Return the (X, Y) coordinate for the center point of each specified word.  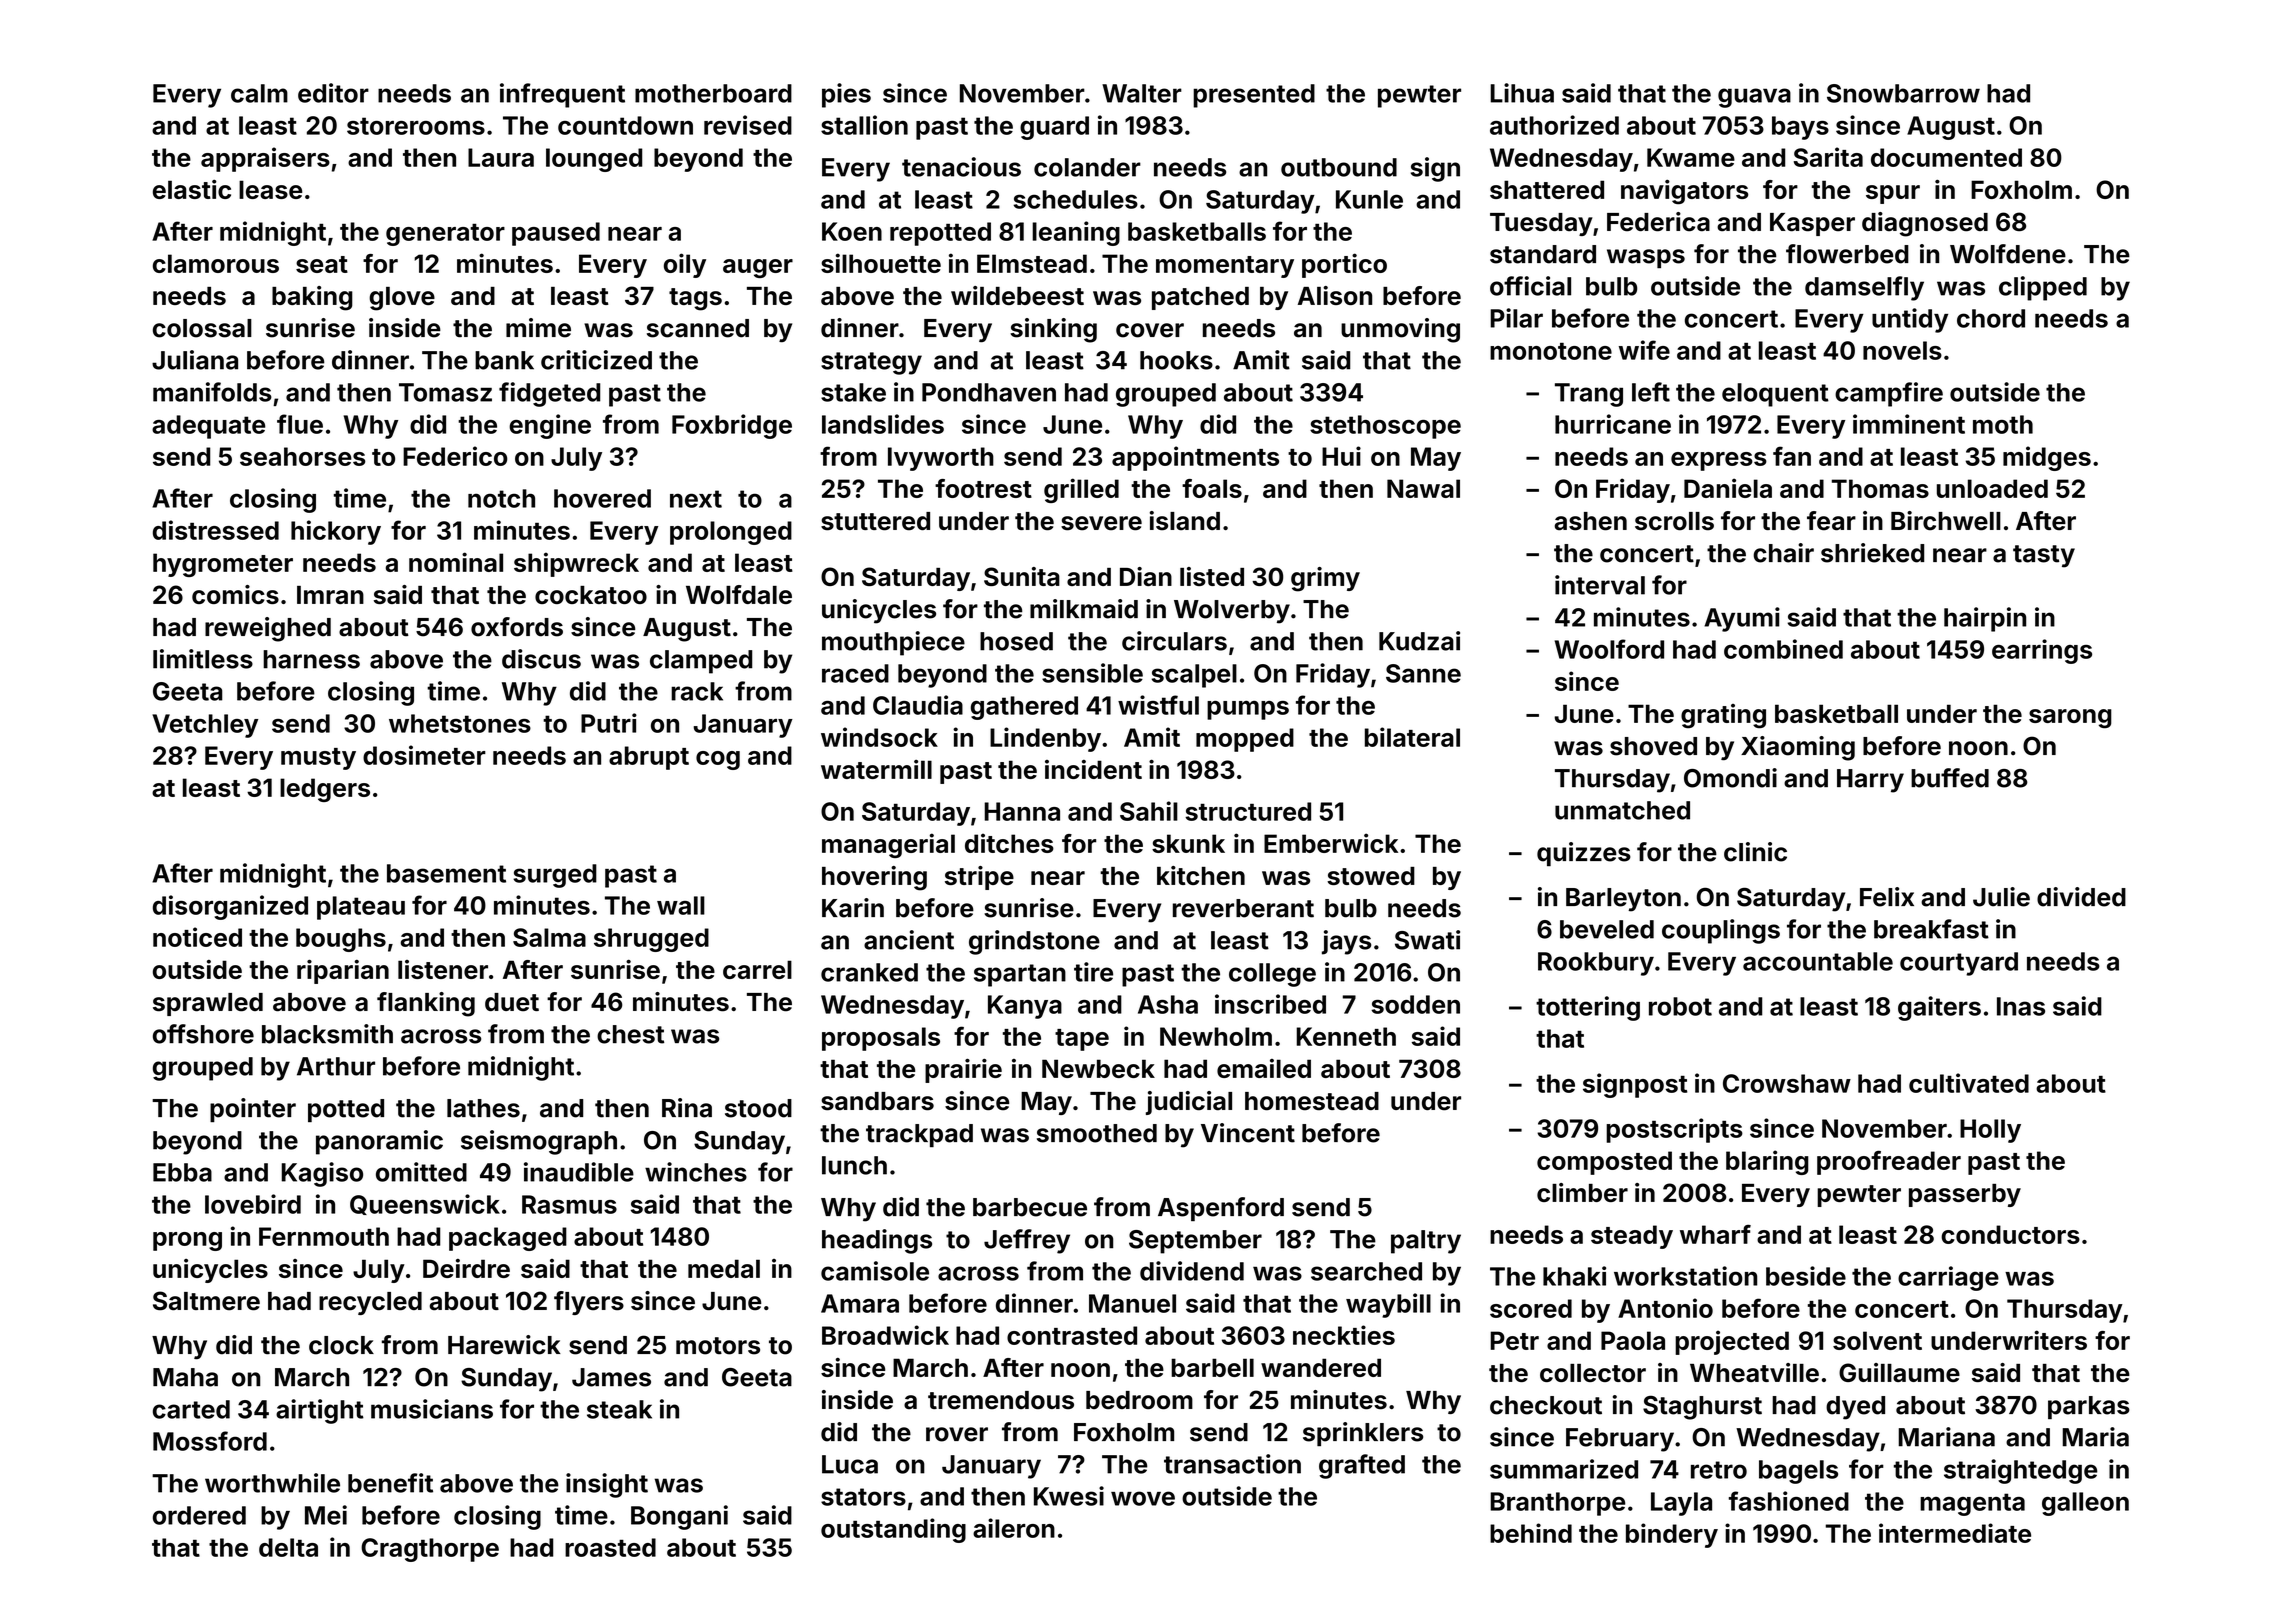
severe (1101, 523)
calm (259, 93)
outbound (1339, 167)
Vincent (1248, 1133)
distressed (216, 530)
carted (191, 1409)
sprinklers (1363, 1434)
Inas (2021, 1006)
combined (1783, 649)
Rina (687, 1108)
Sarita (1828, 157)
